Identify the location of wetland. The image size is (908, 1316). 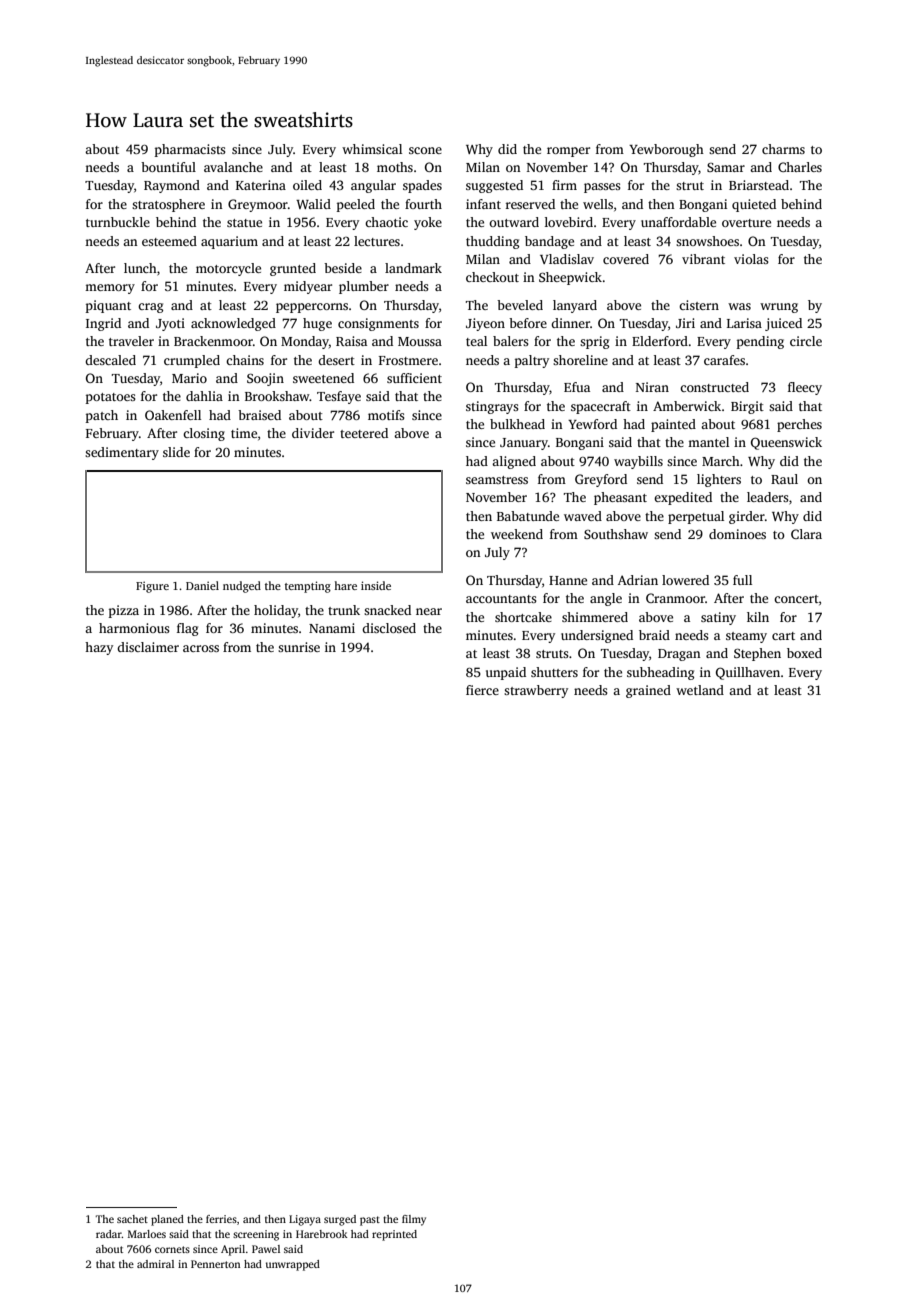
(700, 690).
